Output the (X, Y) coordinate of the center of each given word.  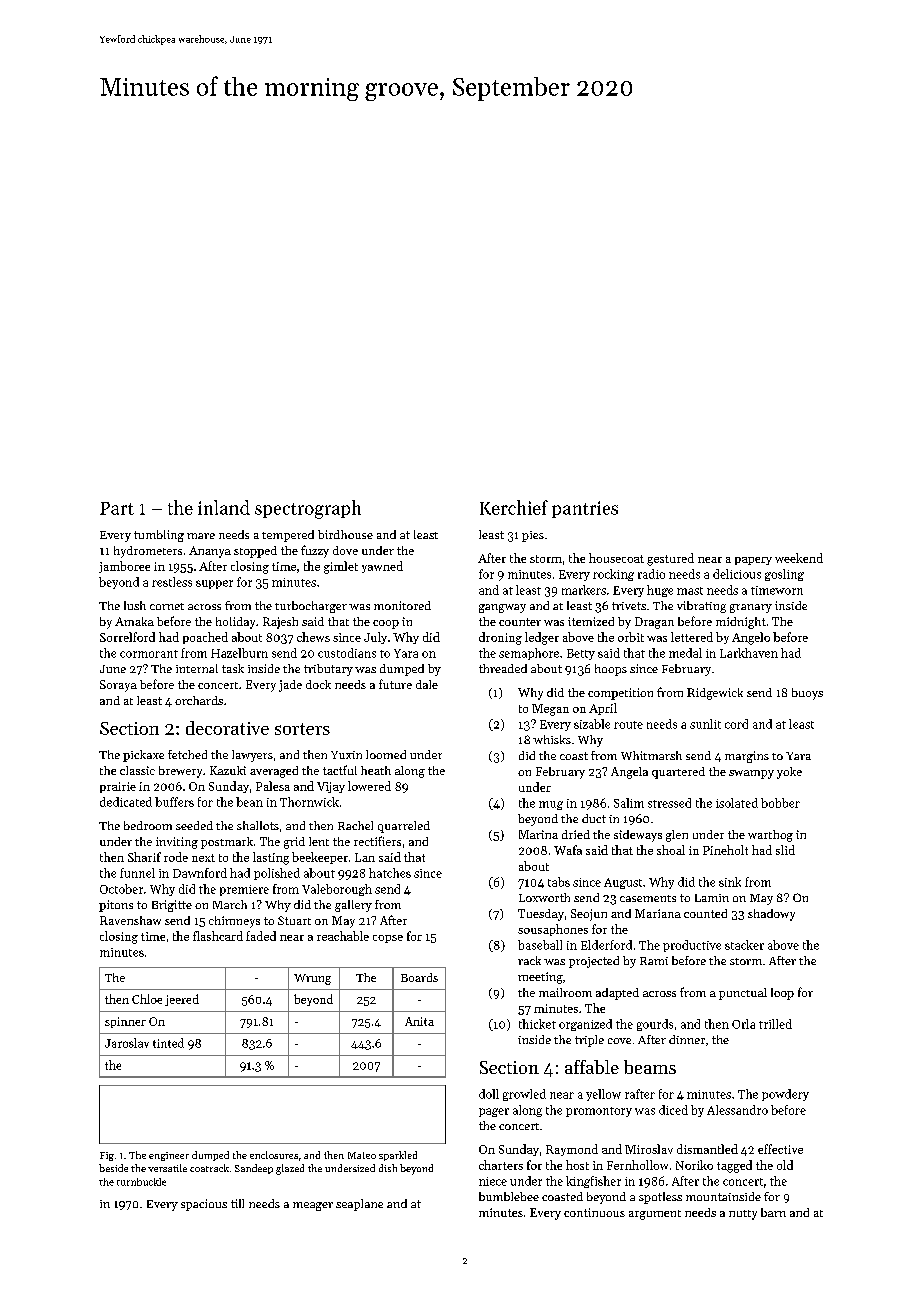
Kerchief (514, 507)
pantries (585, 509)
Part (117, 508)
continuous (594, 1212)
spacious (204, 1205)
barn (773, 1212)
